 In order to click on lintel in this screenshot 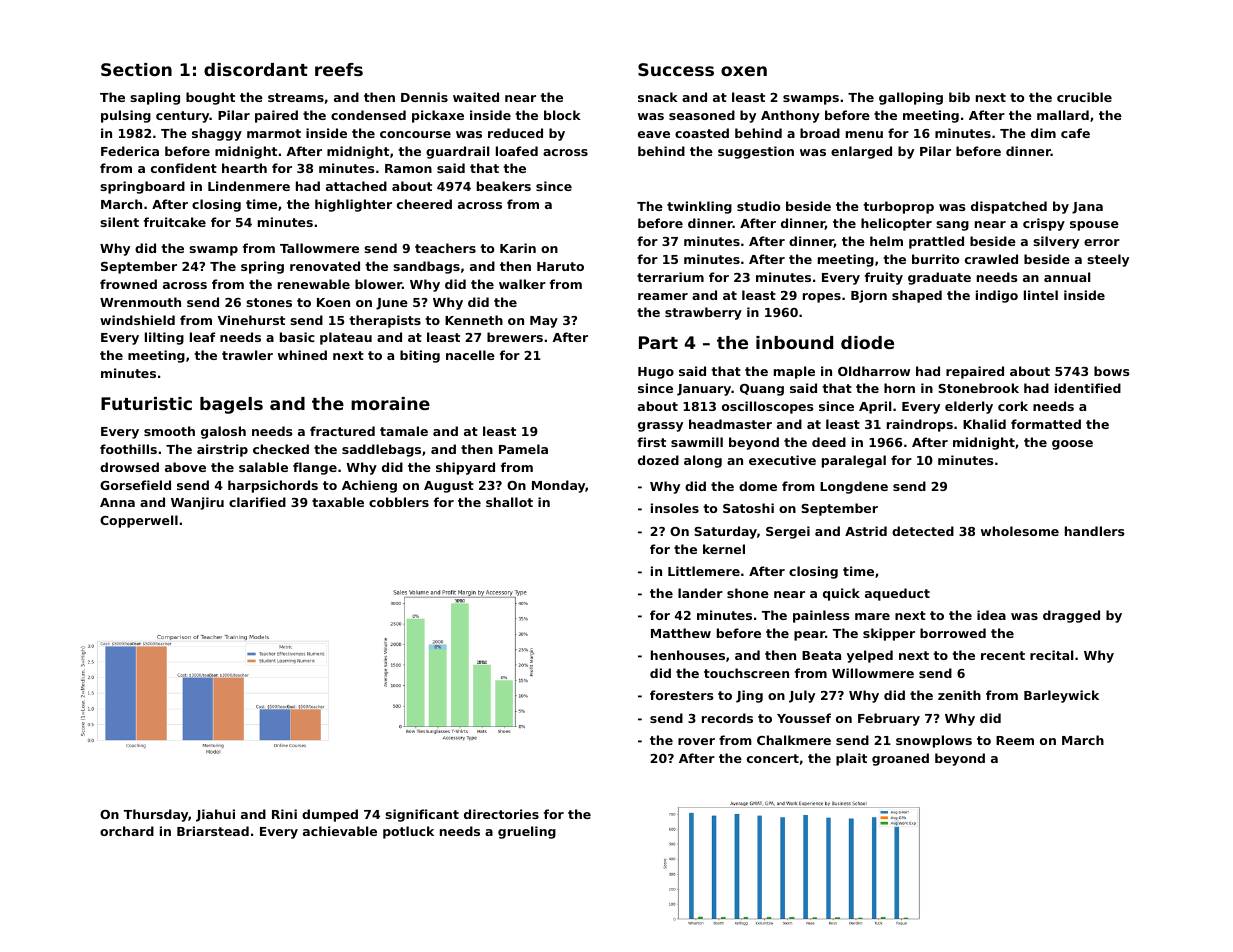, I will do `click(1041, 295)`.
